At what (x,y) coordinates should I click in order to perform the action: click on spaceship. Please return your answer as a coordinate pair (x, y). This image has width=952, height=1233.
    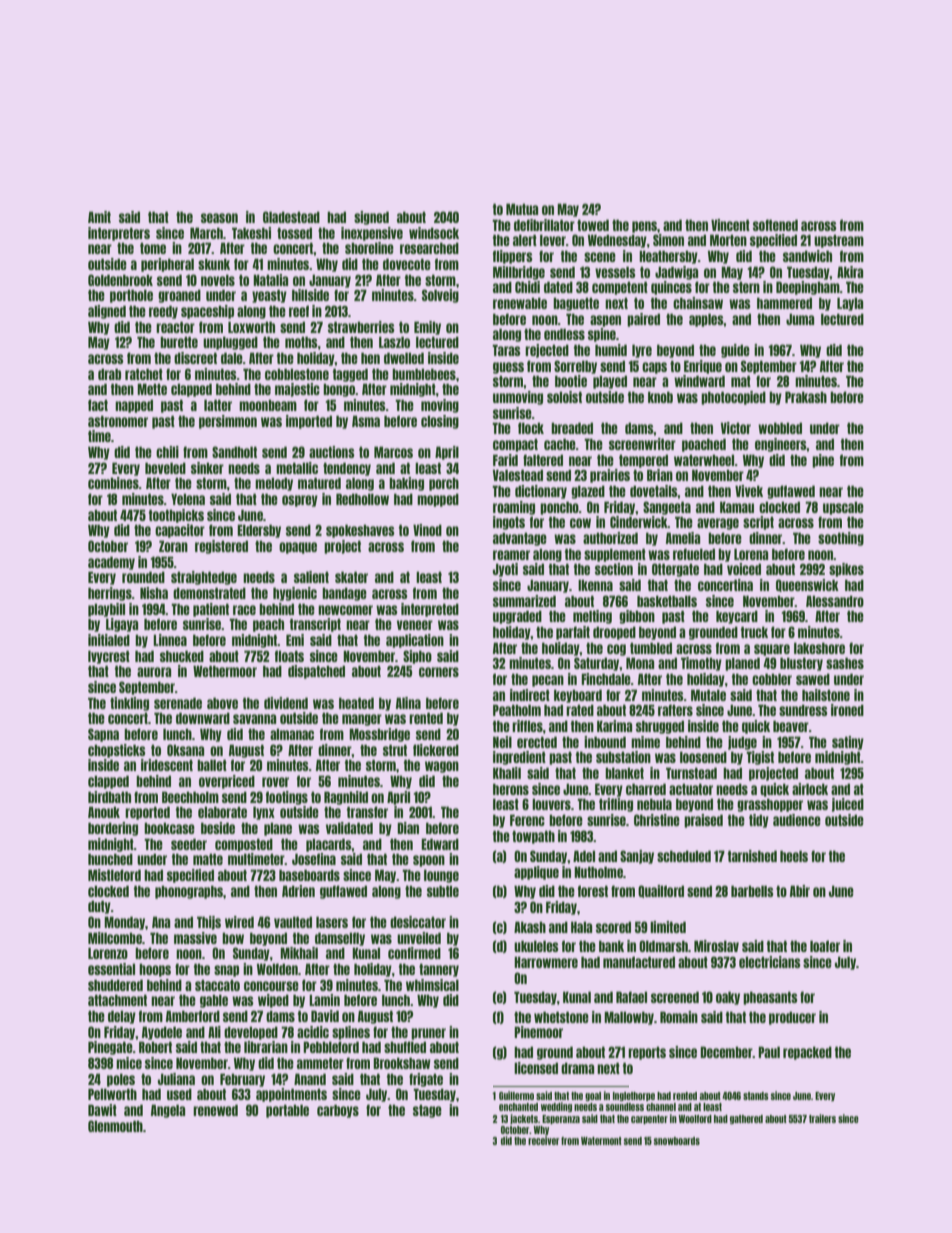
    Looking at the image, I should click on (207, 312).
